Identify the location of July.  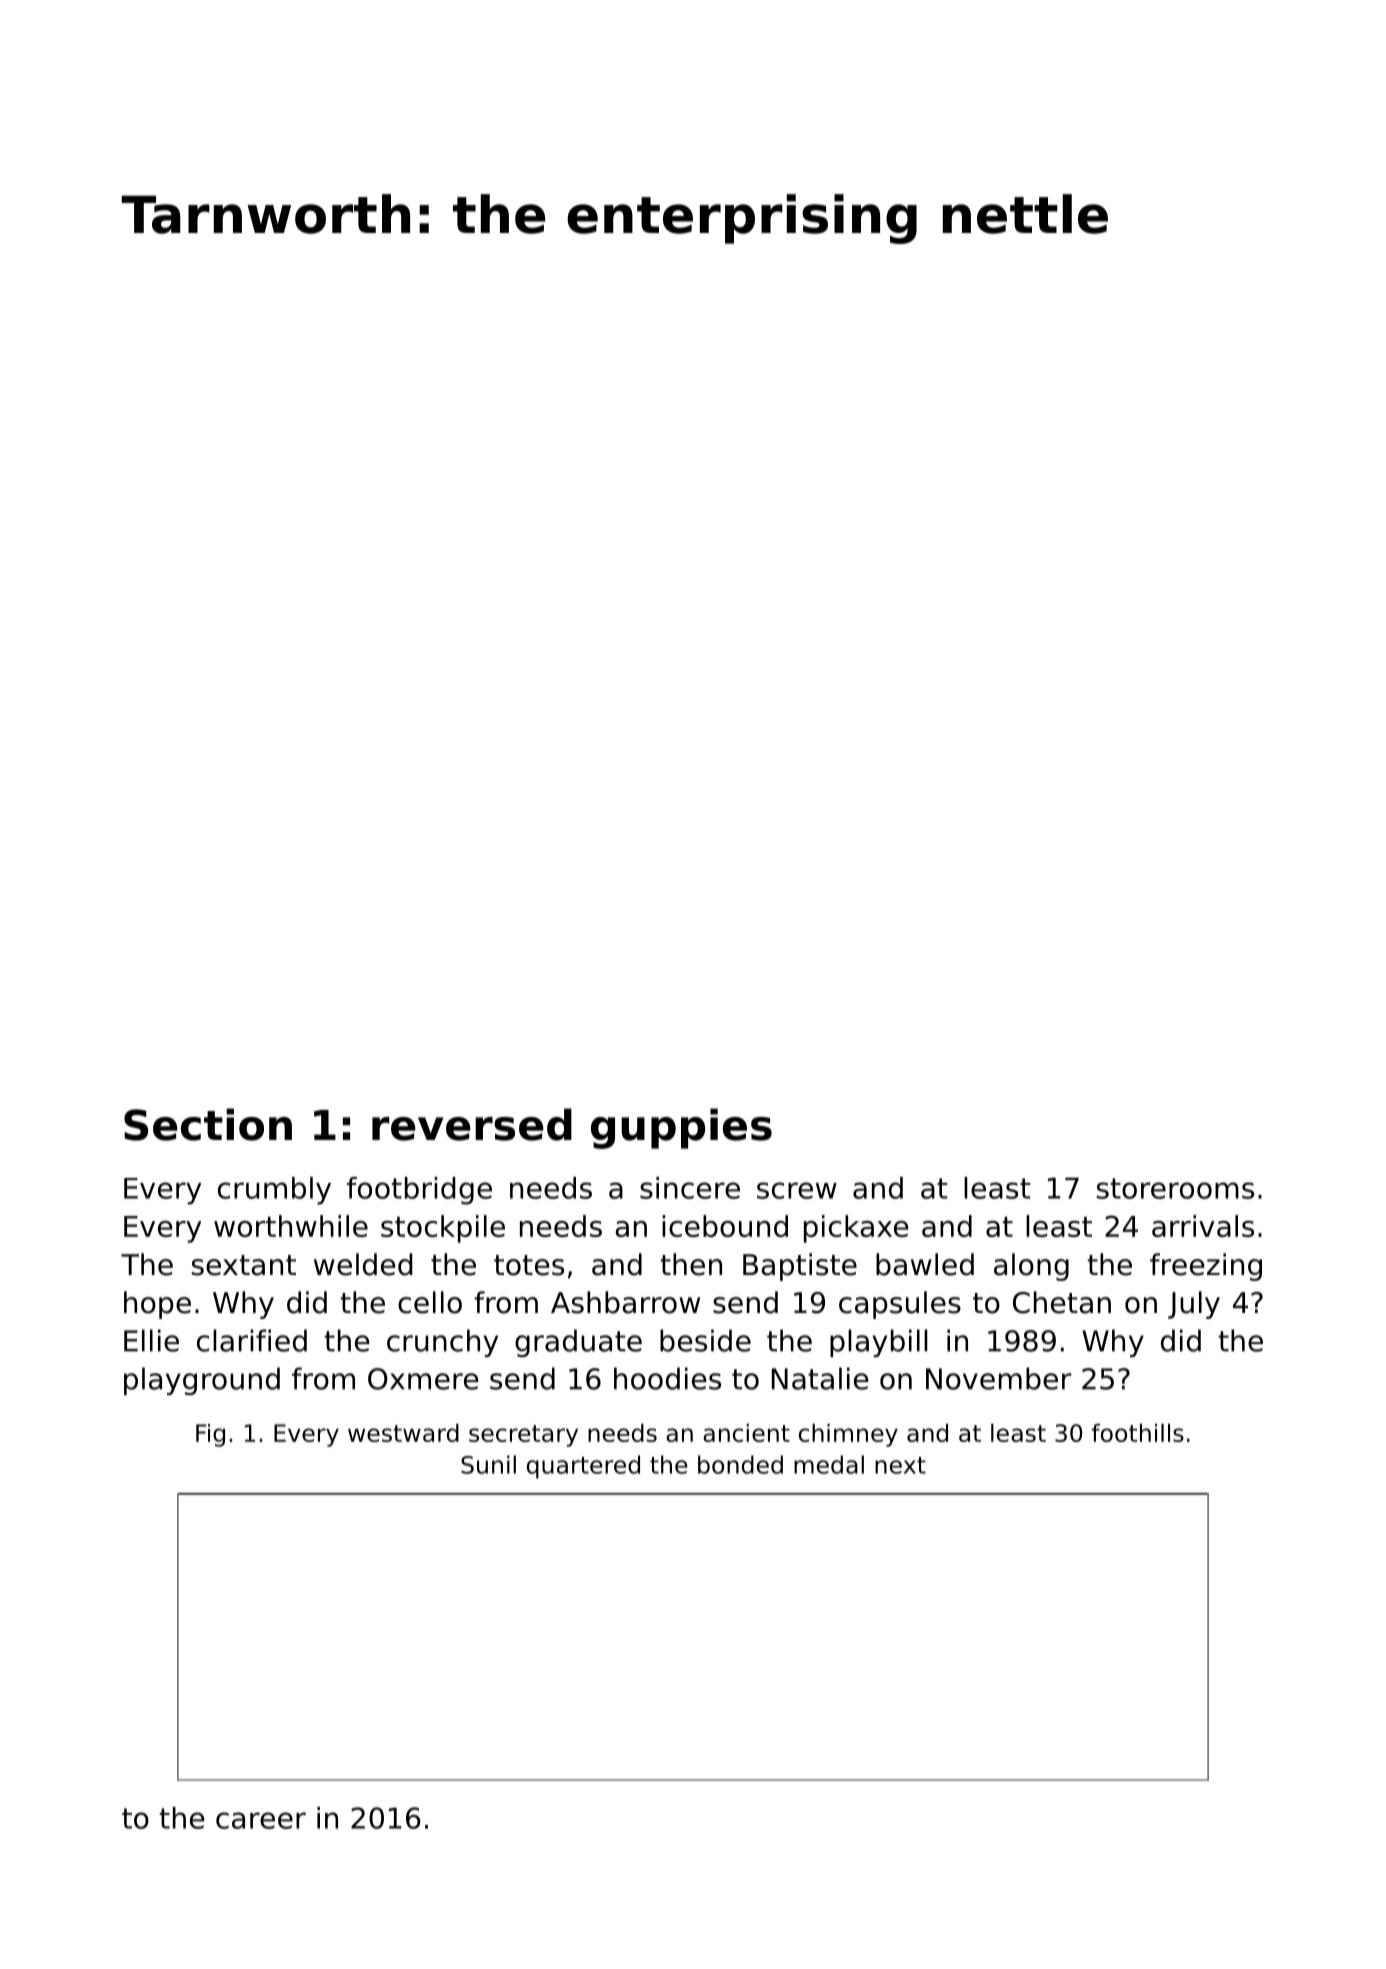
(1194, 1305).
